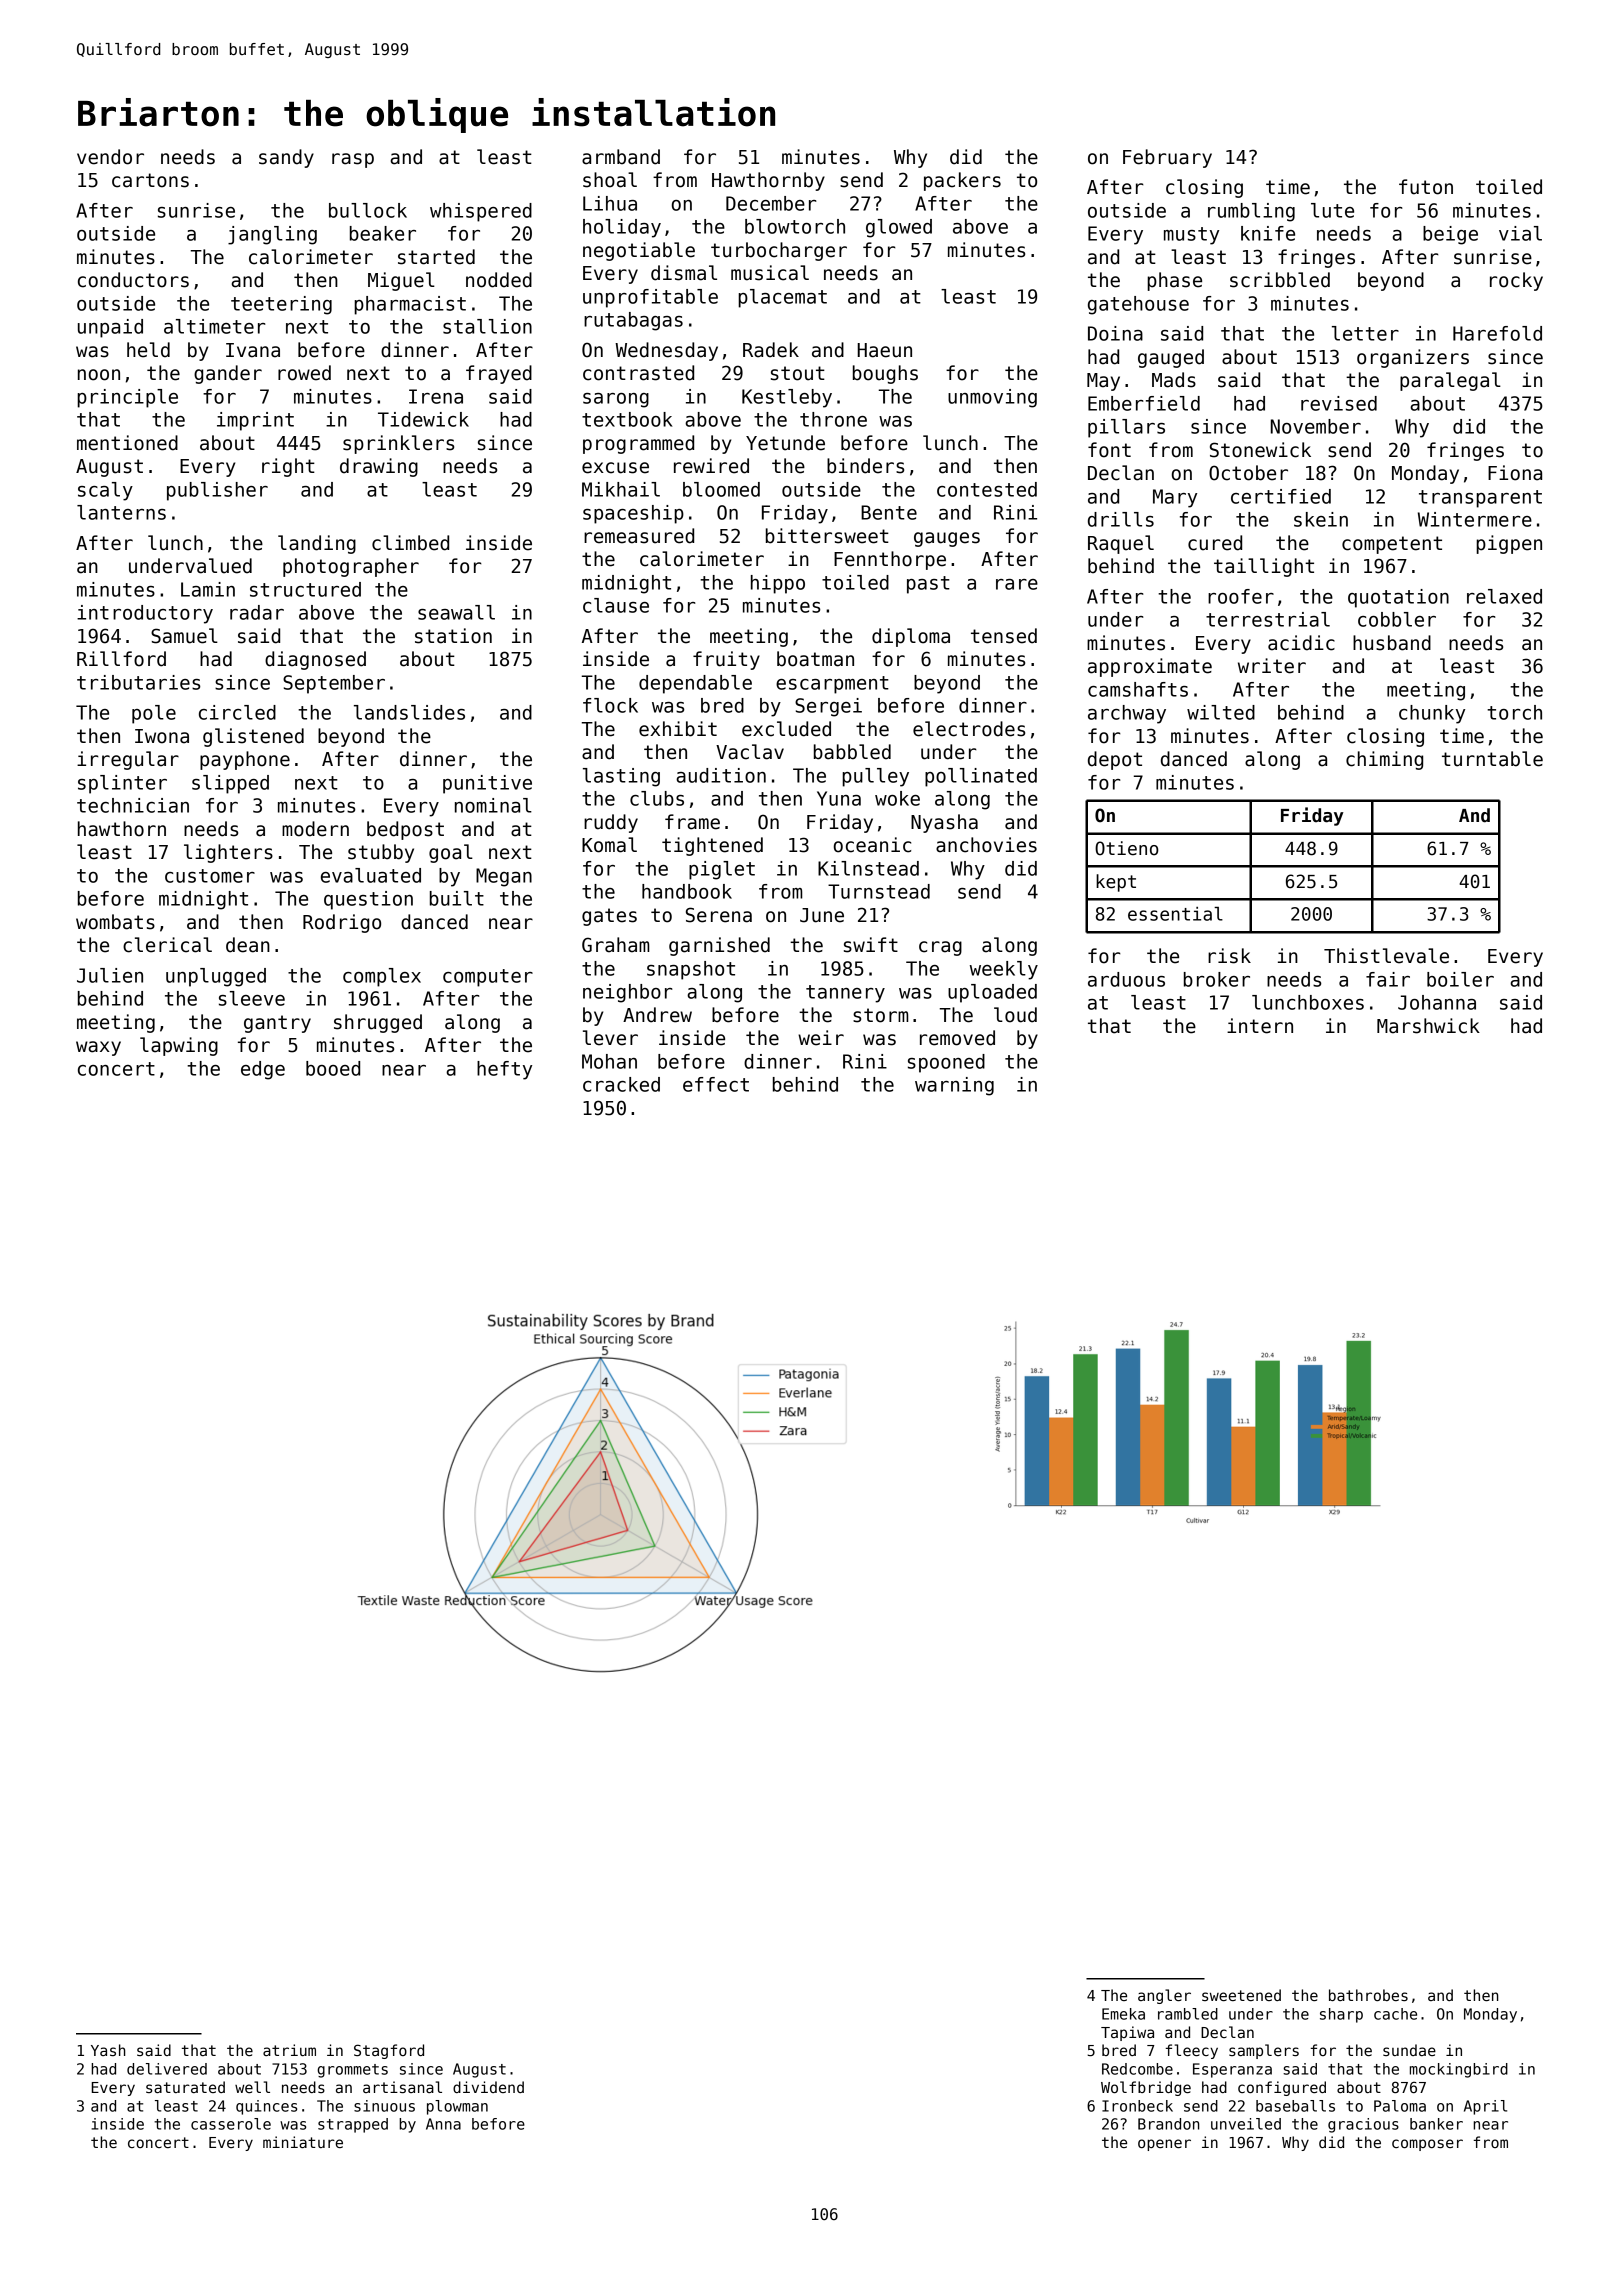 Image resolution: width=1620 pixels, height=2292 pixels. What do you see at coordinates (899, 228) in the page?
I see `glowed` at bounding box center [899, 228].
